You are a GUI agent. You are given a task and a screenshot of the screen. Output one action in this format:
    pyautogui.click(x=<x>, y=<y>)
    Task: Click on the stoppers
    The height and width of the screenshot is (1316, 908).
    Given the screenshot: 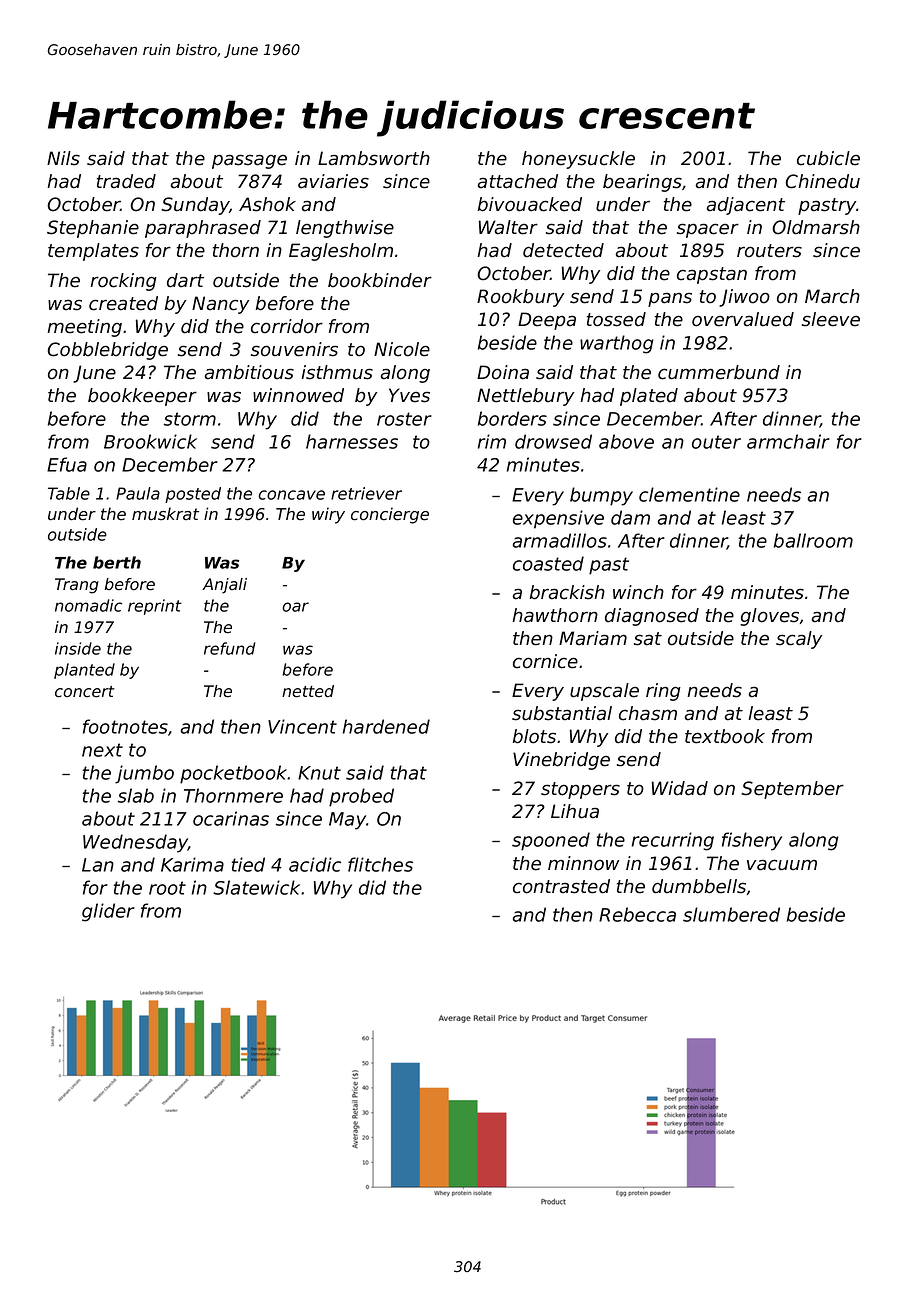 What is the action you would take?
    pyautogui.click(x=580, y=790)
